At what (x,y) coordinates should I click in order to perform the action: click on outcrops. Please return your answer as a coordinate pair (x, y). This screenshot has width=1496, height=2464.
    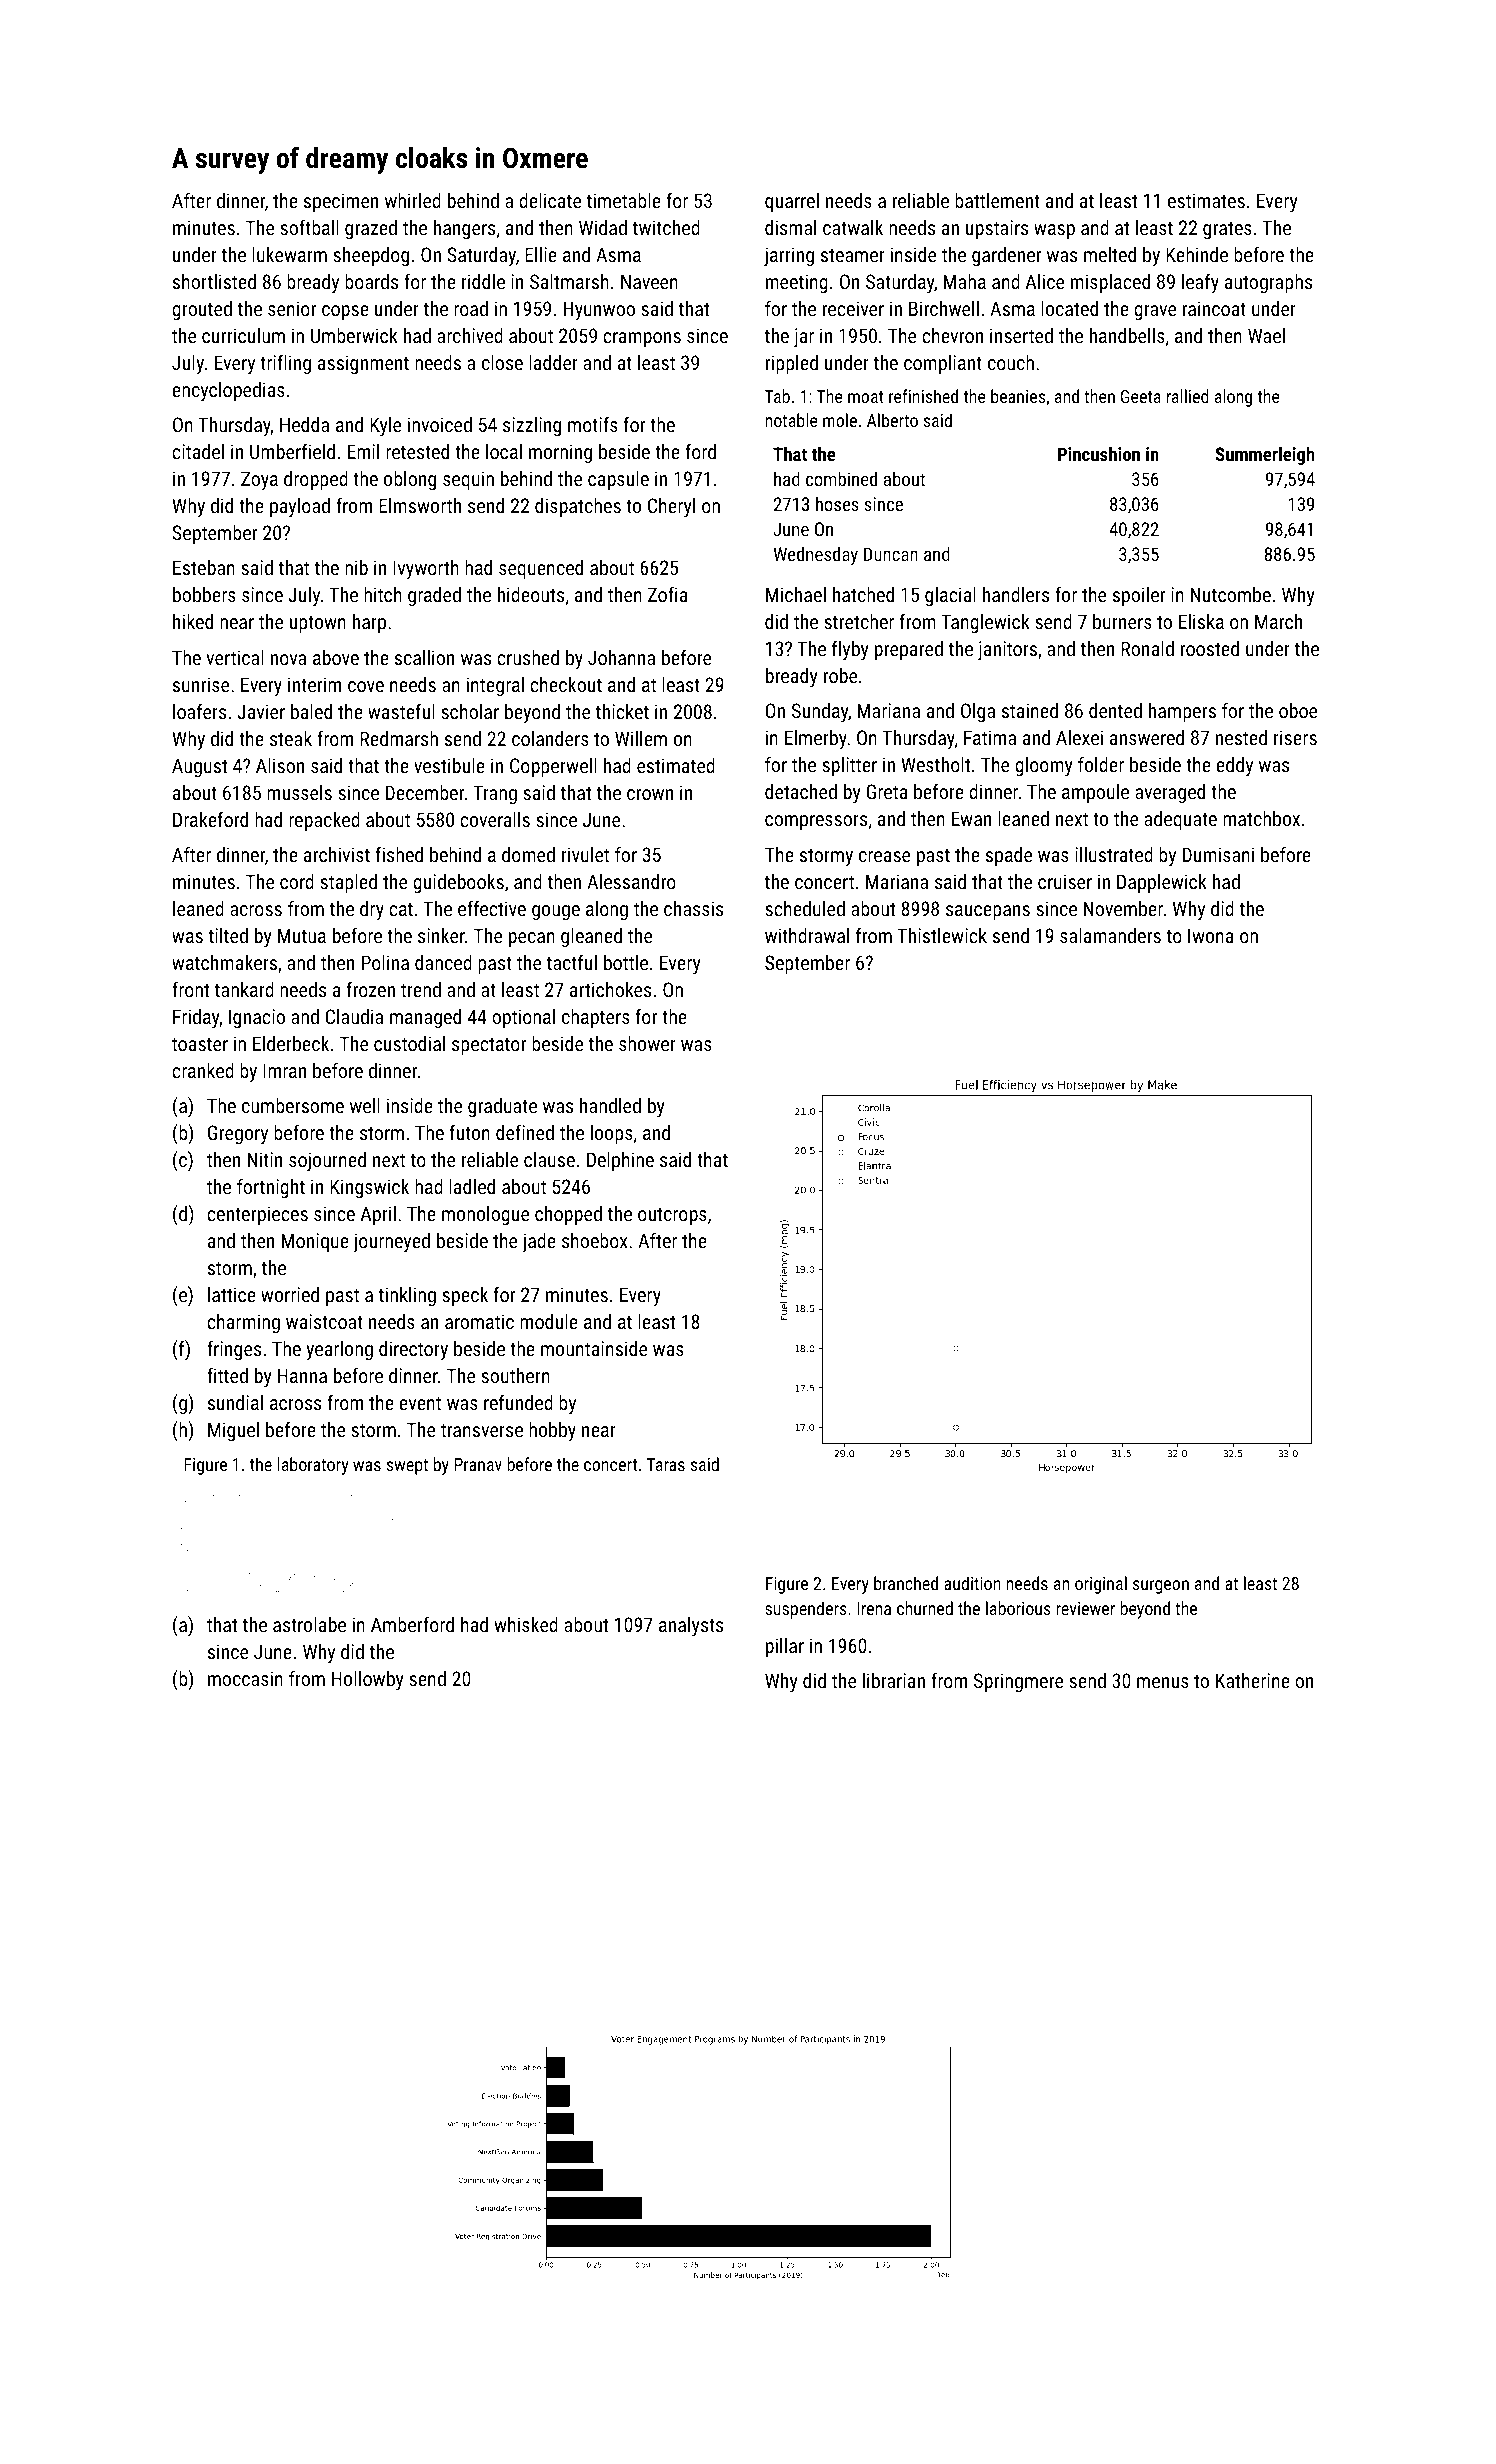
    Looking at the image, I should click on (672, 1216).
